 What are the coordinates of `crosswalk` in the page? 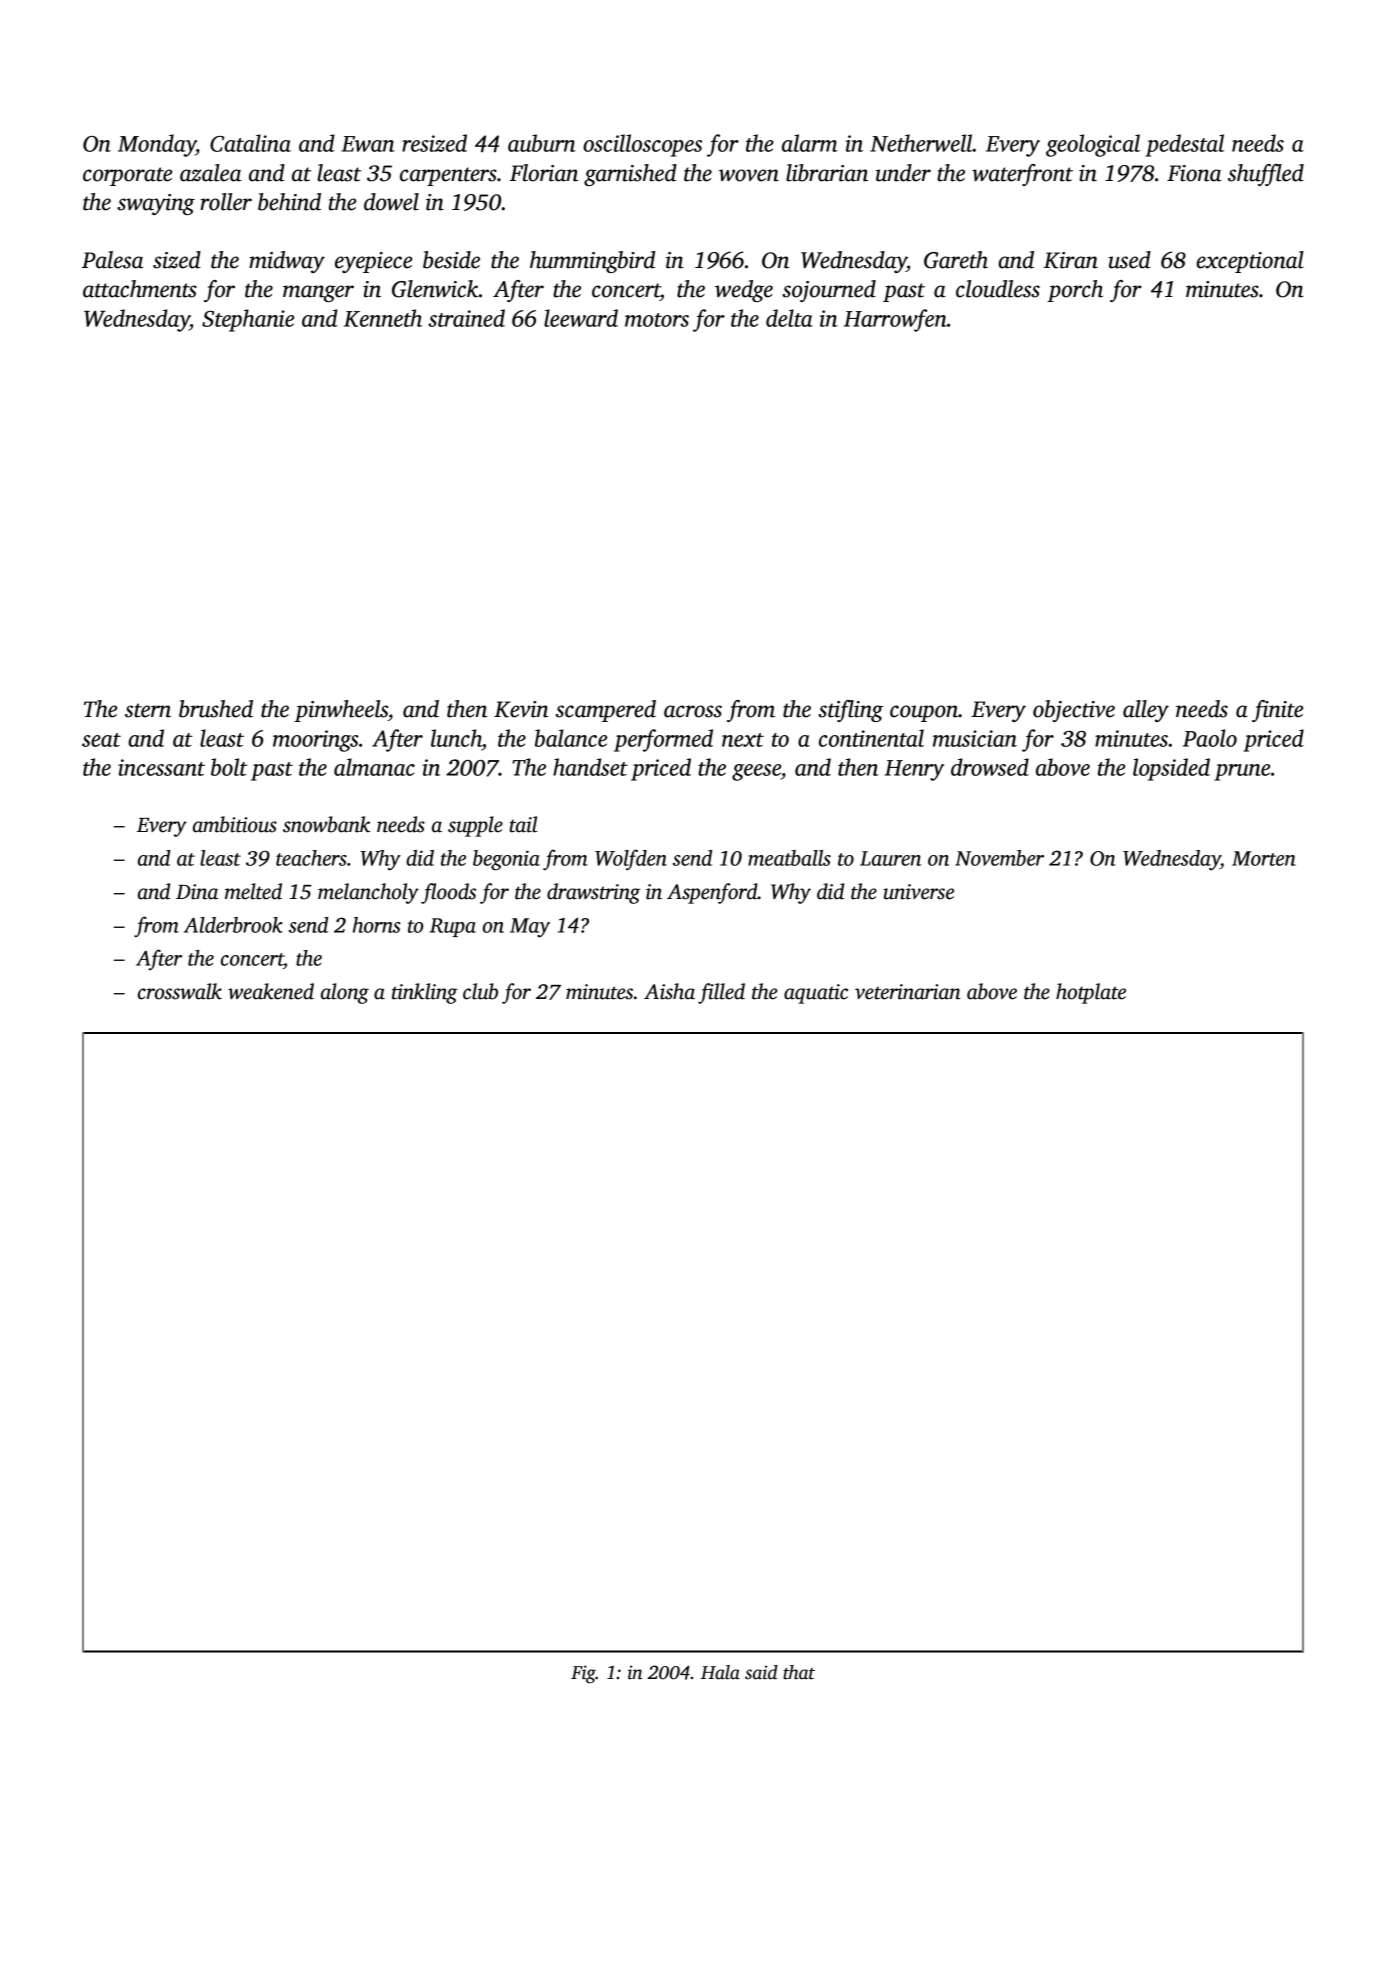 It's located at (180, 991).
